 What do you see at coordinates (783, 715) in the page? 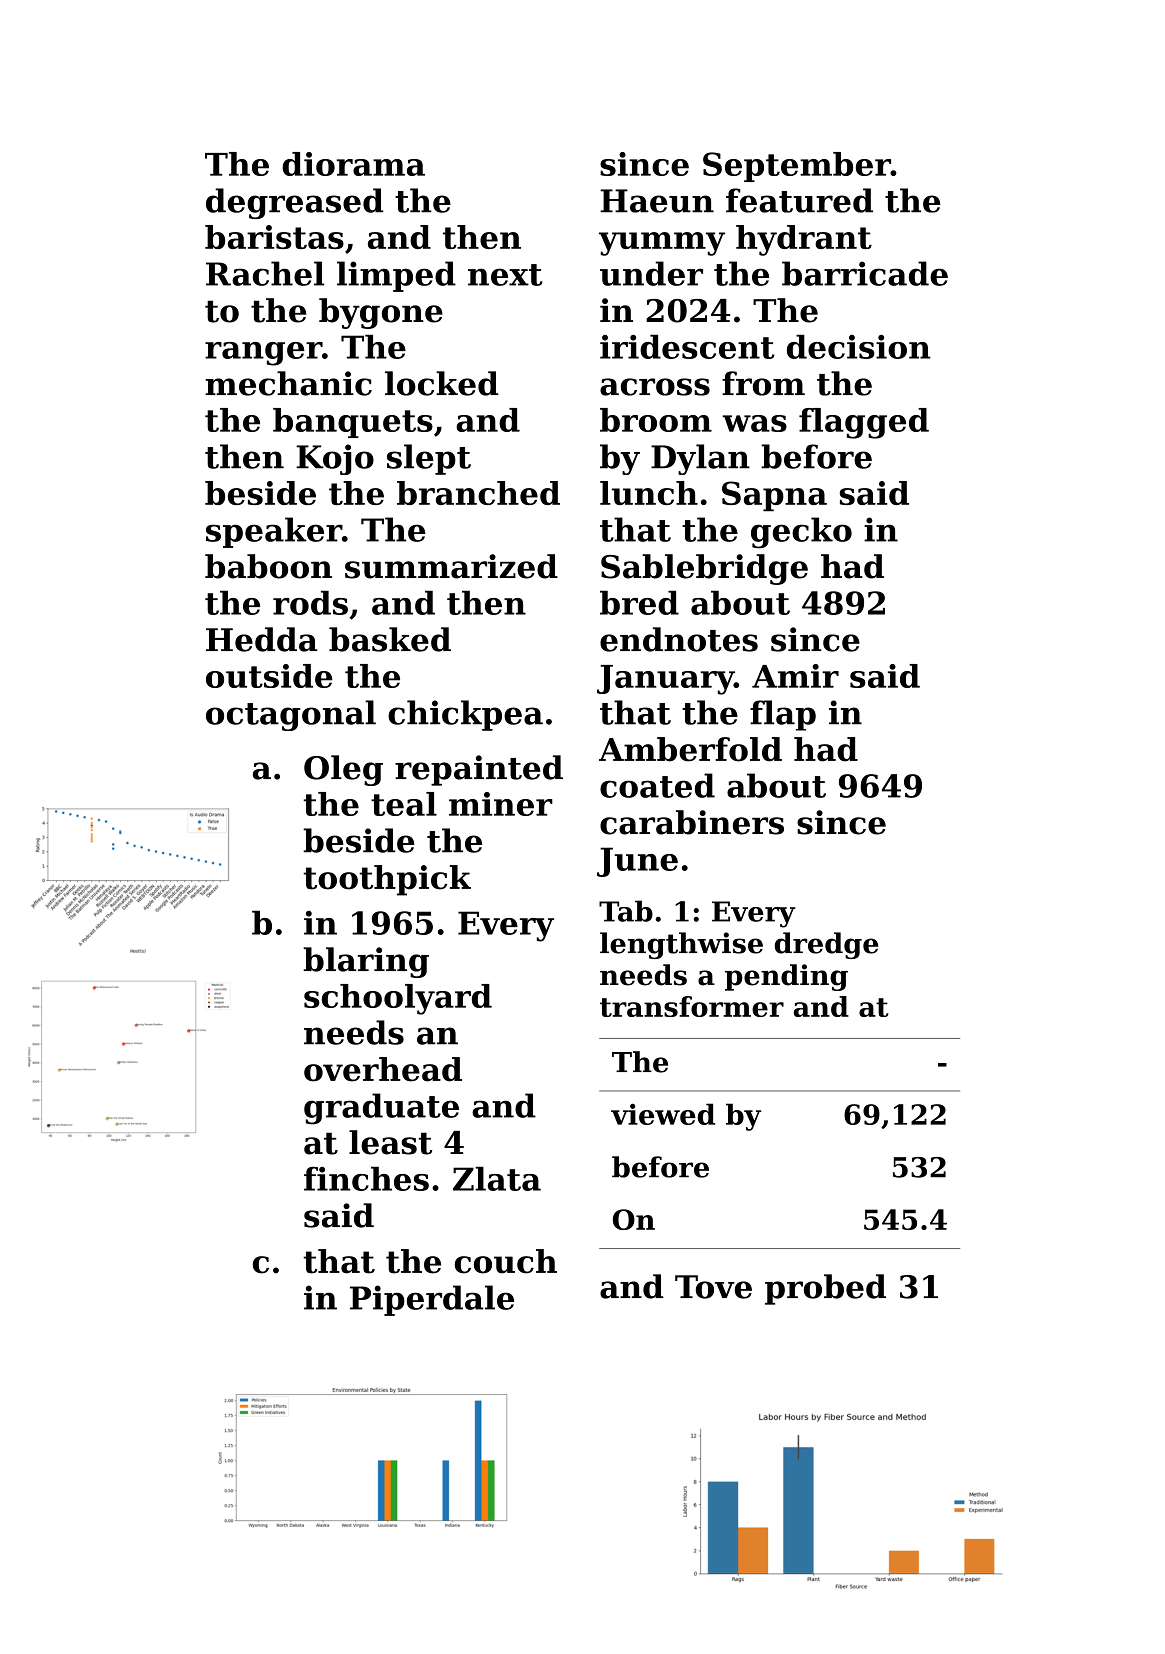
I see `flap` at bounding box center [783, 715].
